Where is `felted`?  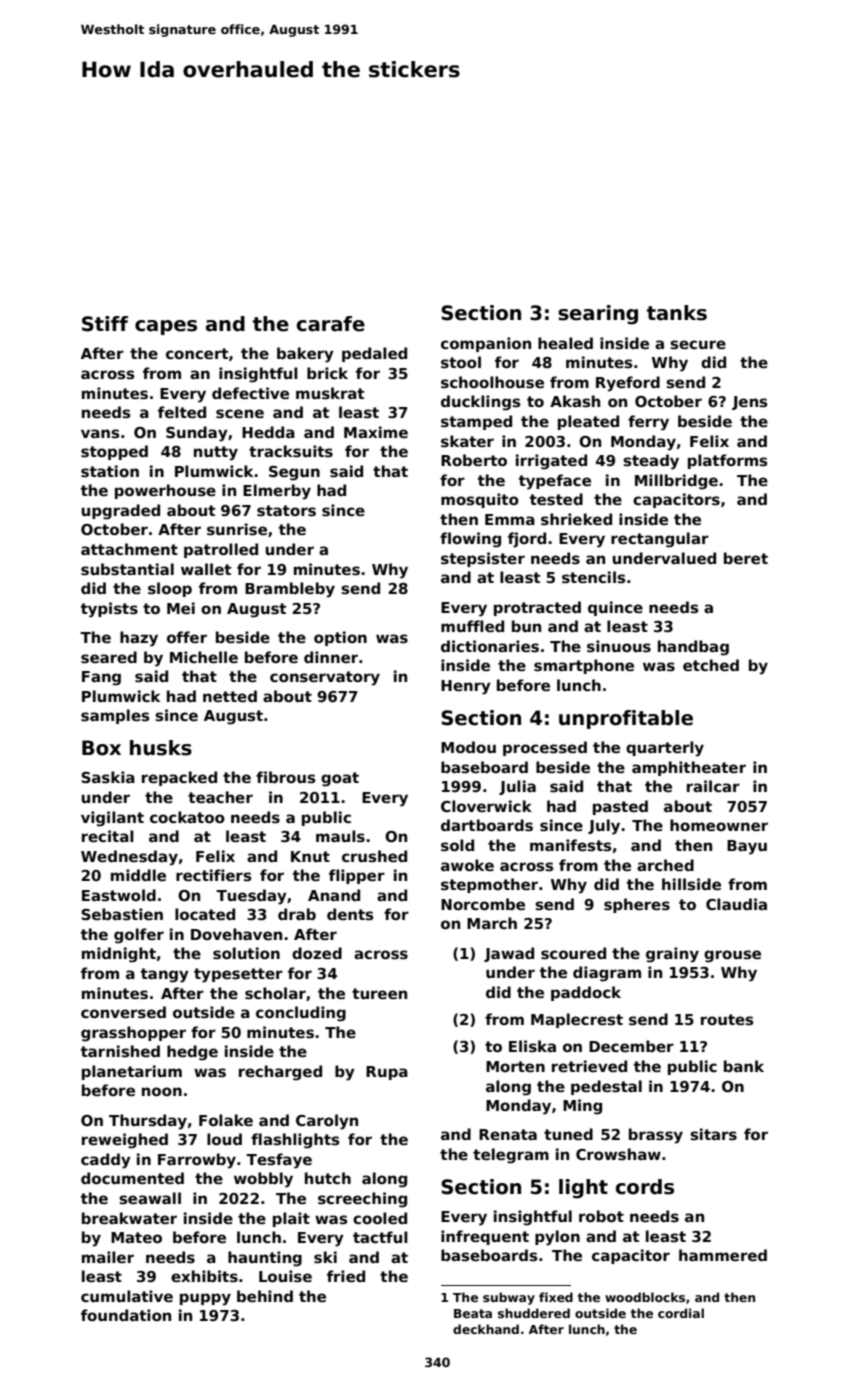 felted is located at coordinates (182, 412).
